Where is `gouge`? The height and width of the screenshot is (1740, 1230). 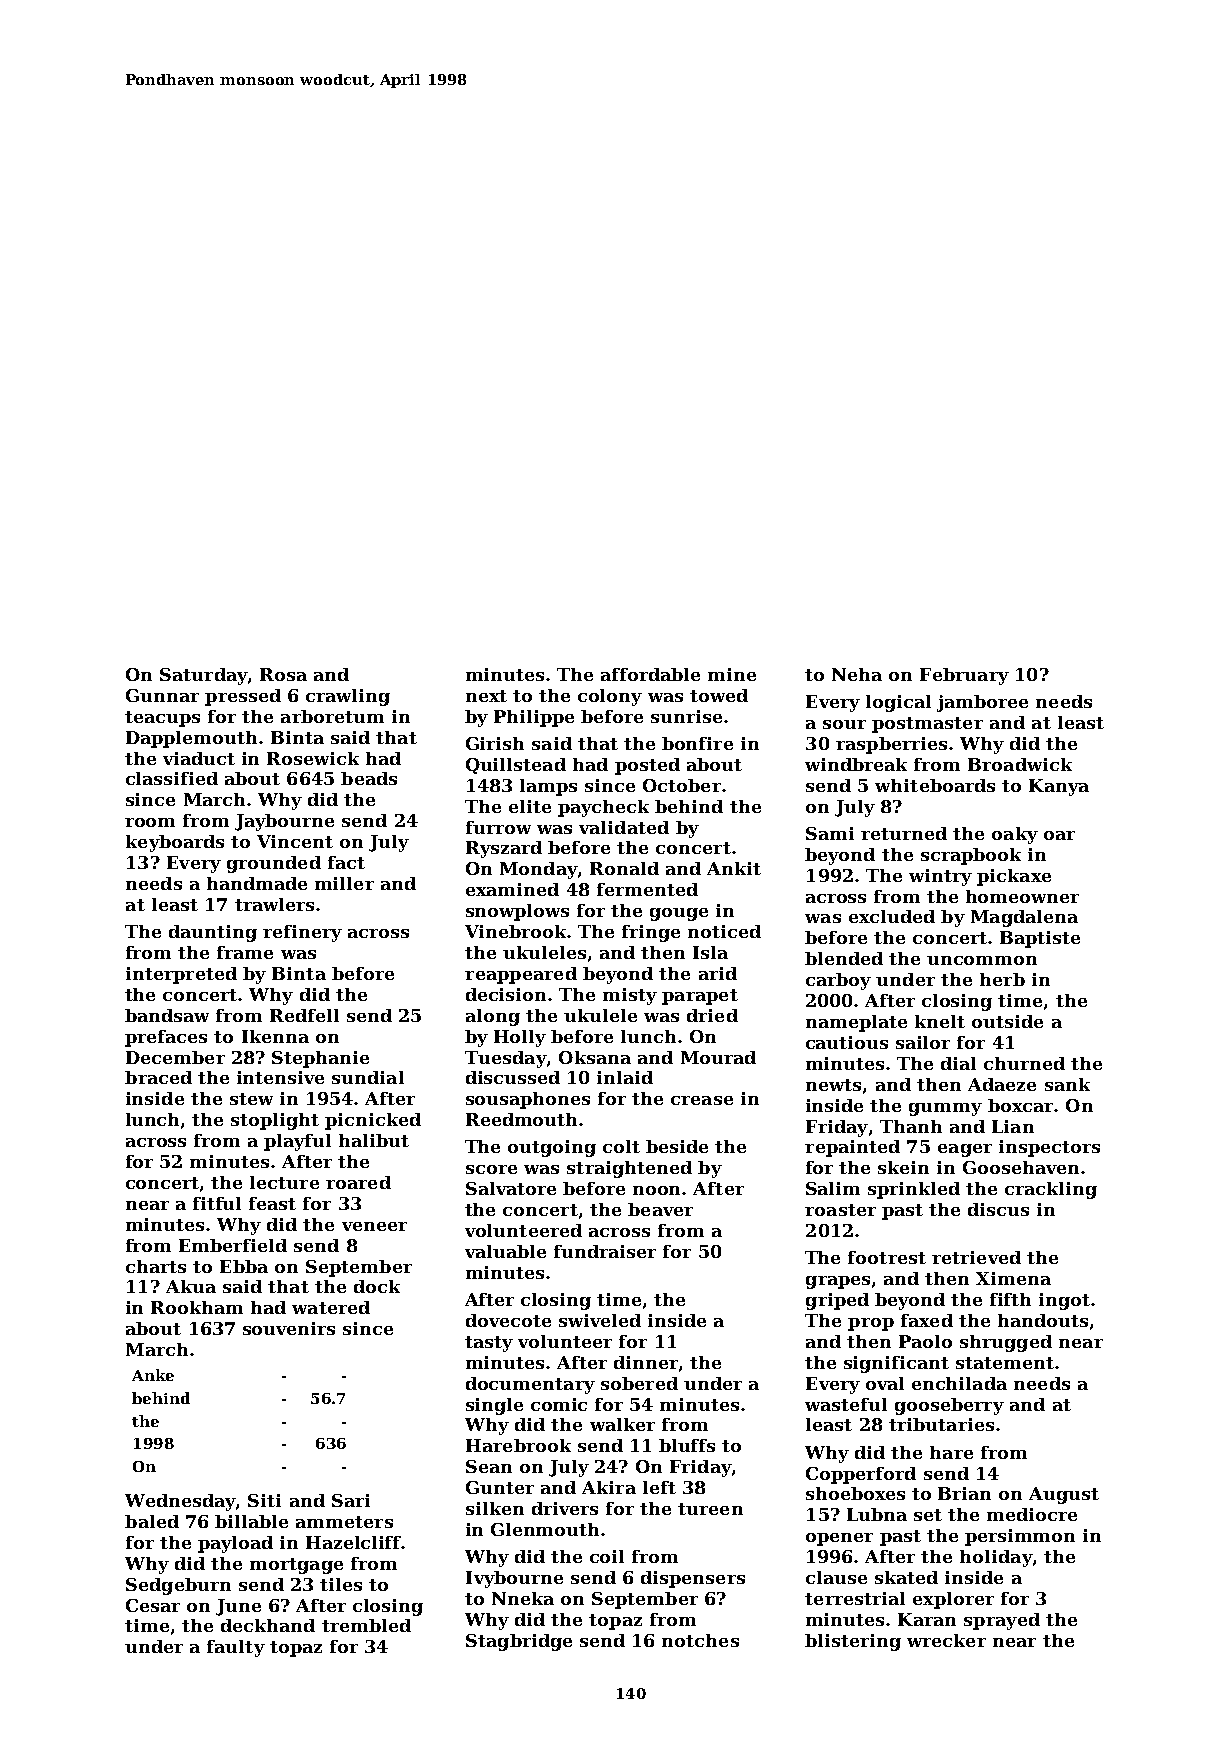 gouge is located at coordinates (679, 914).
